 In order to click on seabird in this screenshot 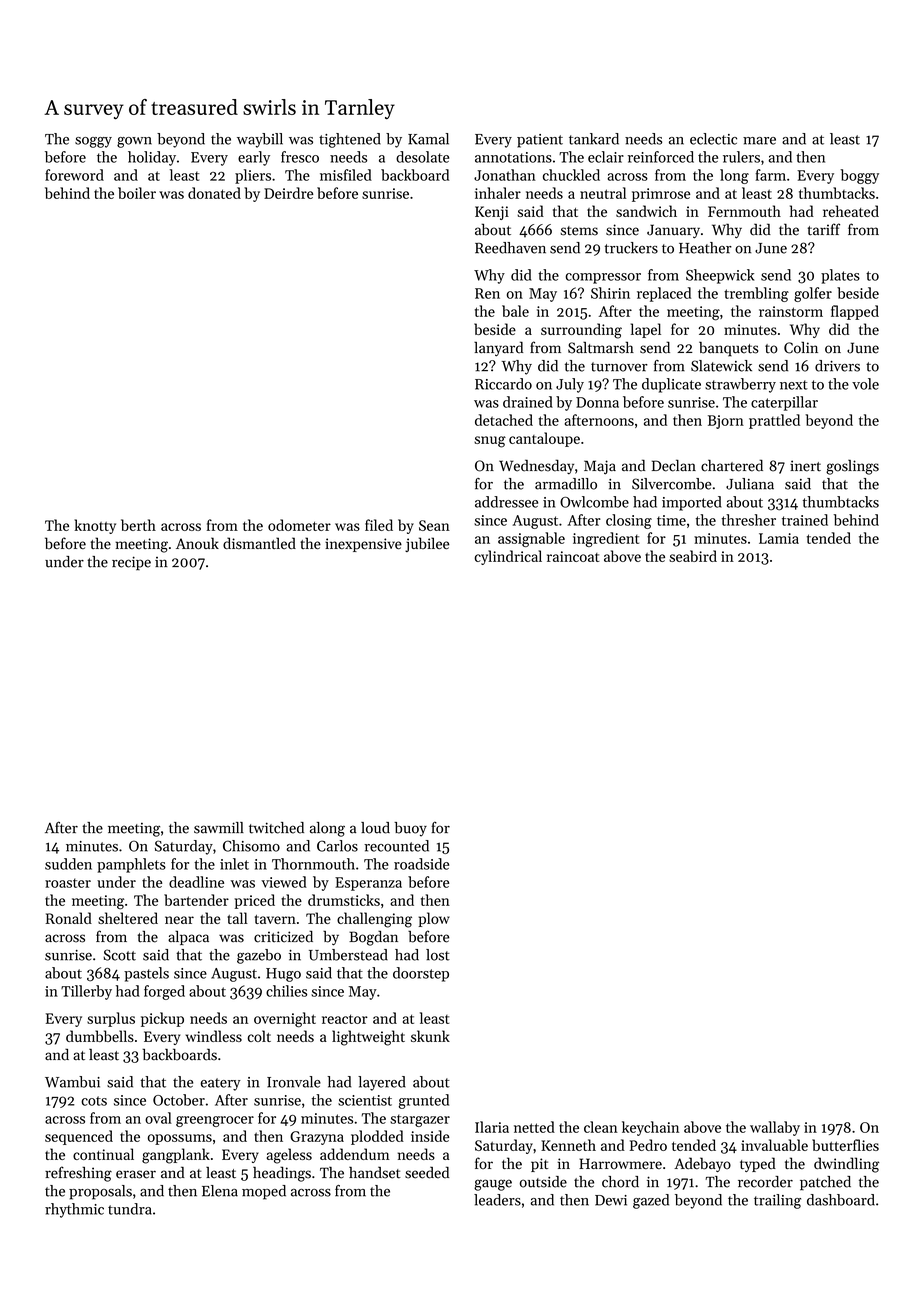, I will do `click(693, 556)`.
